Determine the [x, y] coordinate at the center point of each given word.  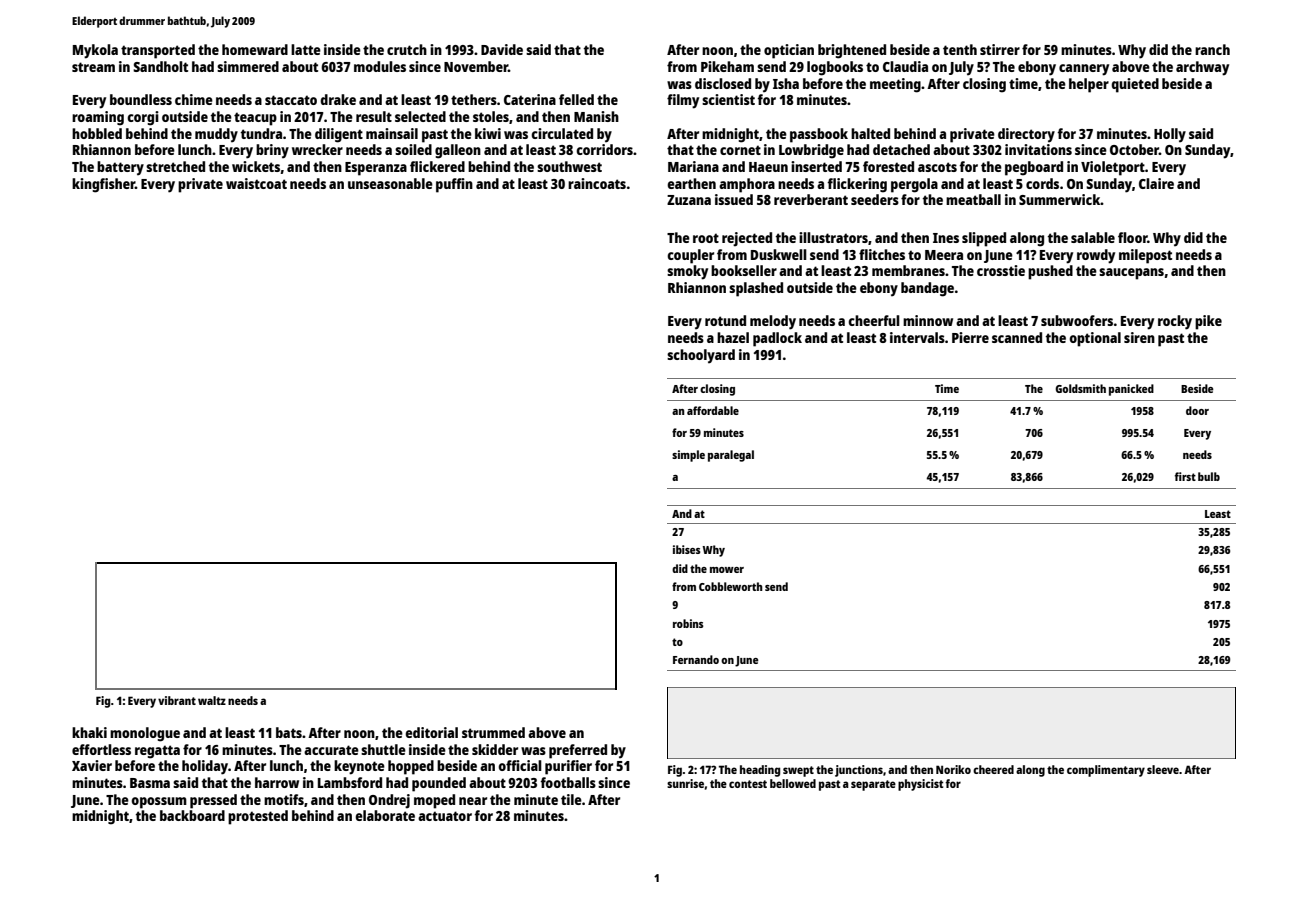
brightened [852, 51]
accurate [331, 750]
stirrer [1000, 49]
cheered [993, 769]
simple [688, 456]
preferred [578, 751]
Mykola [95, 51]
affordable [713, 410]
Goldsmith [1080, 388]
